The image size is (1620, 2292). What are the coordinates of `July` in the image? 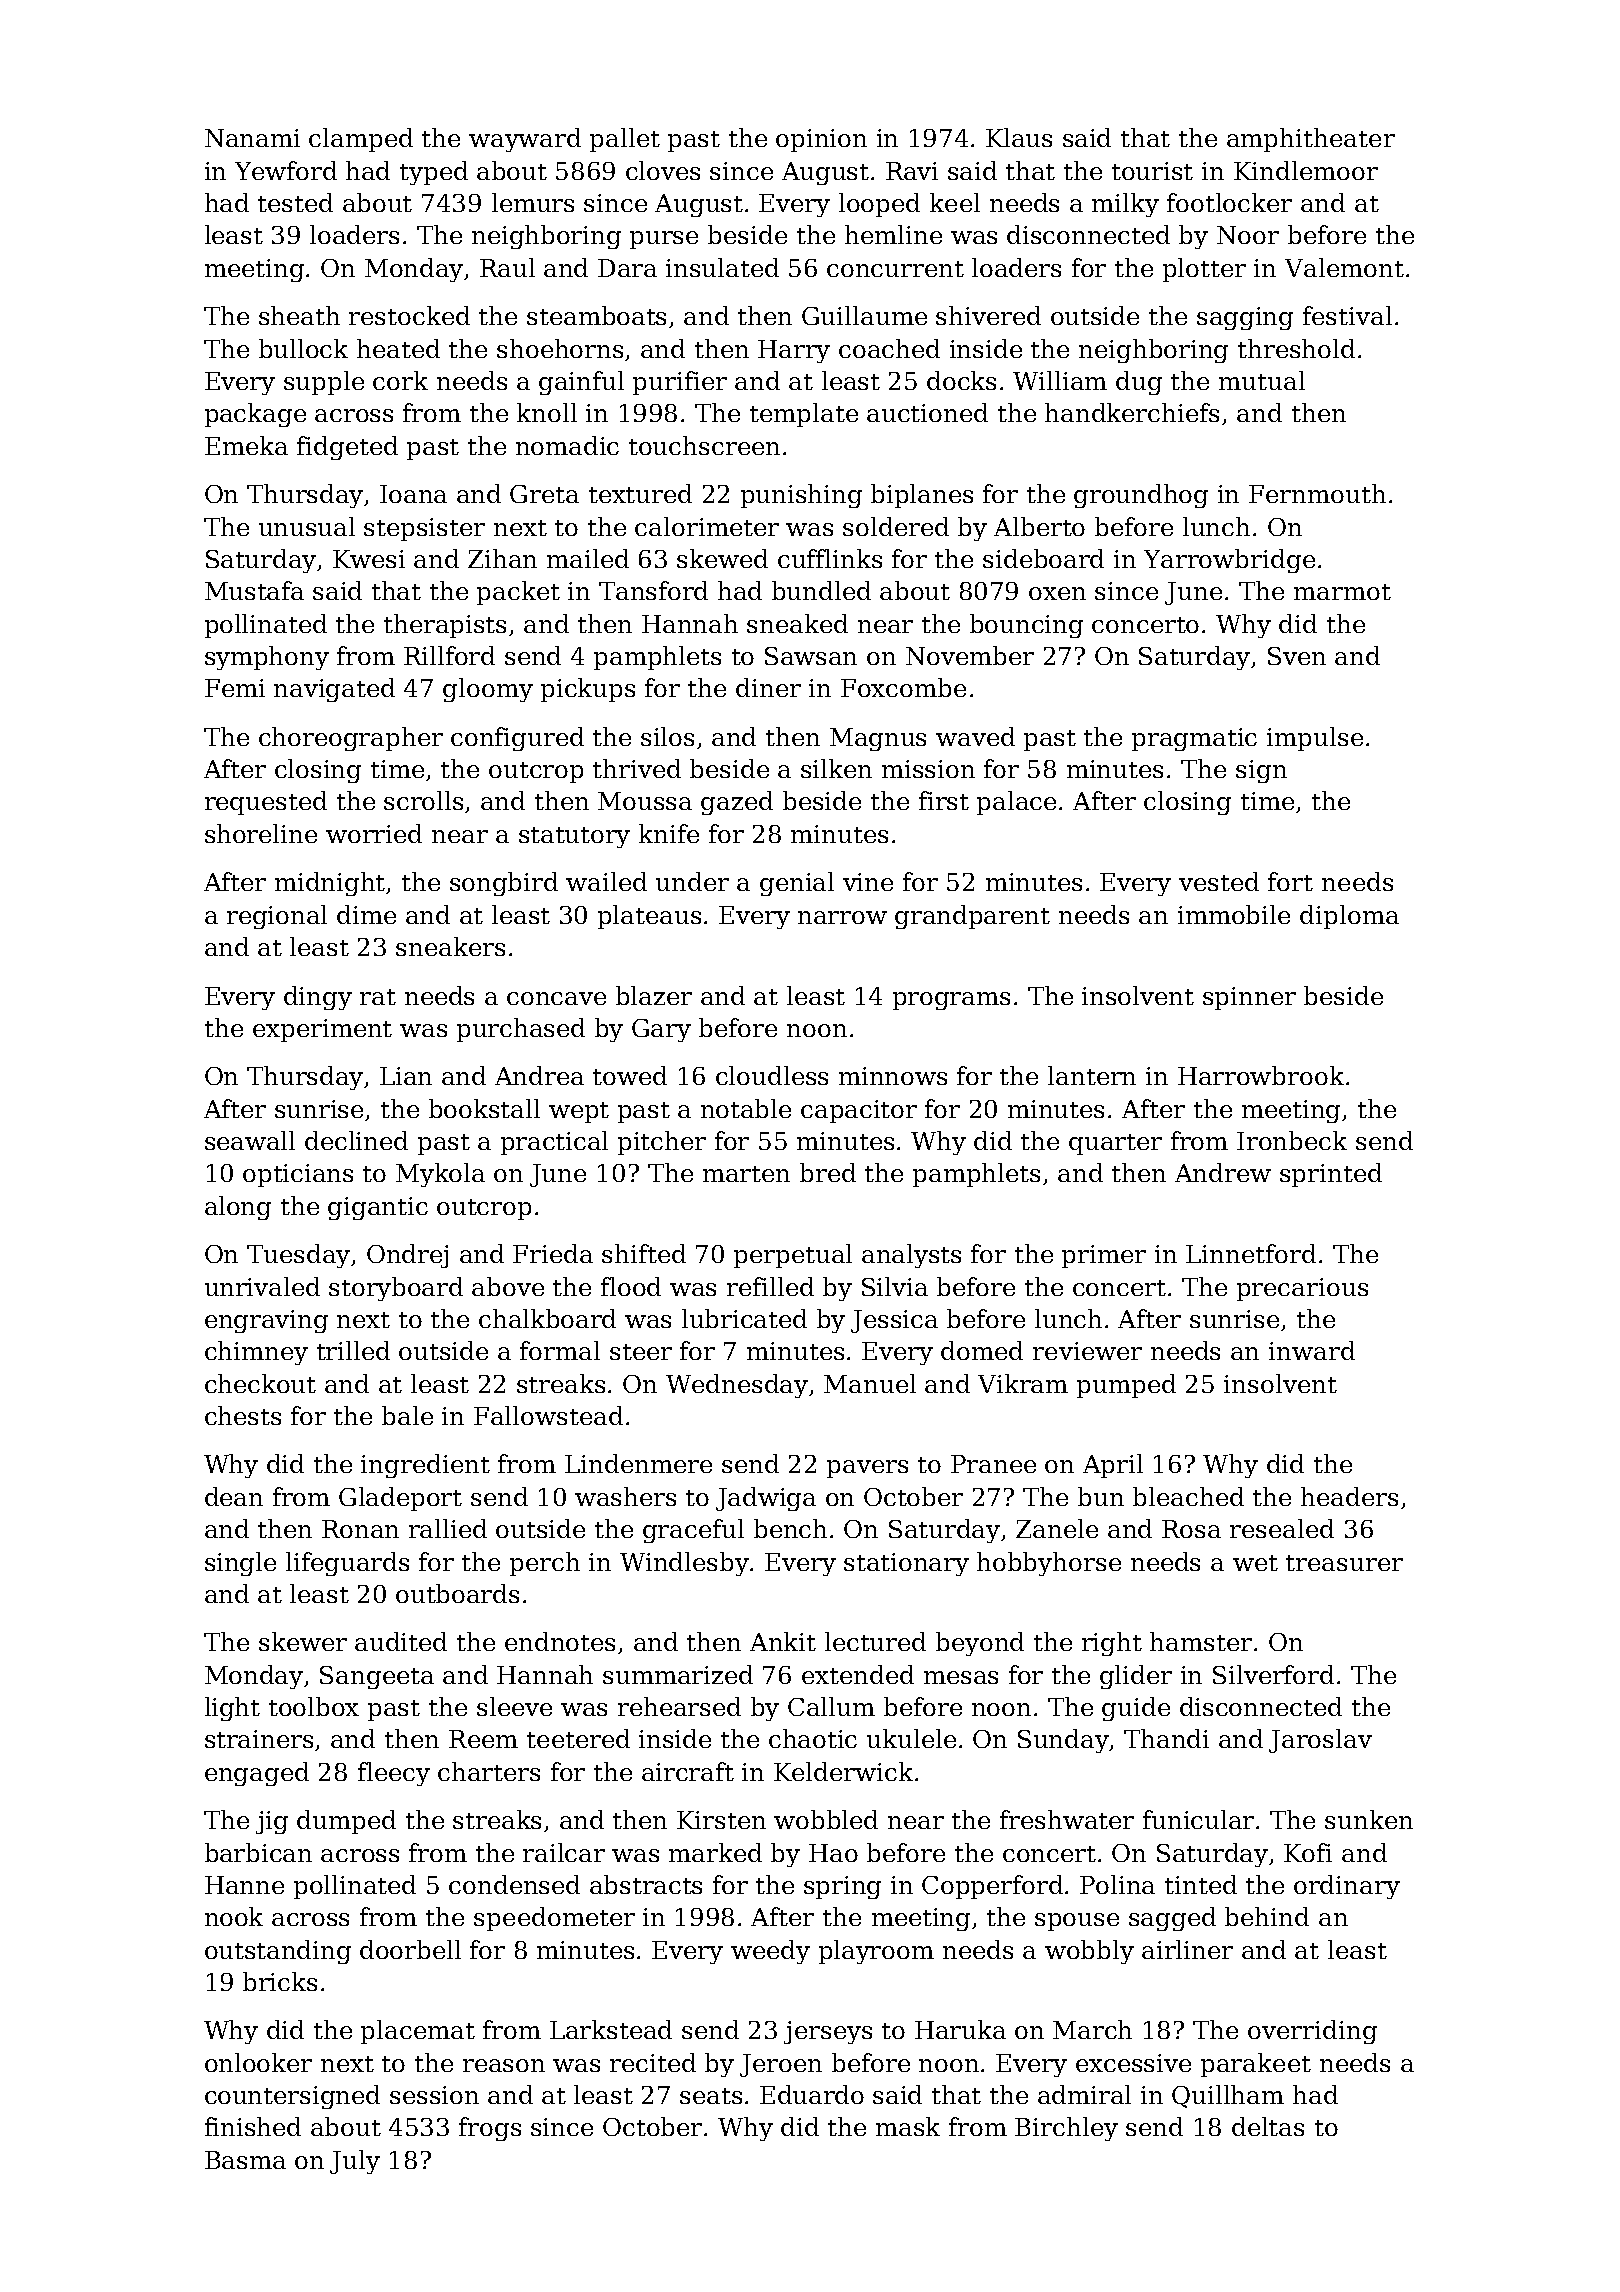 It's located at (355, 2162).
